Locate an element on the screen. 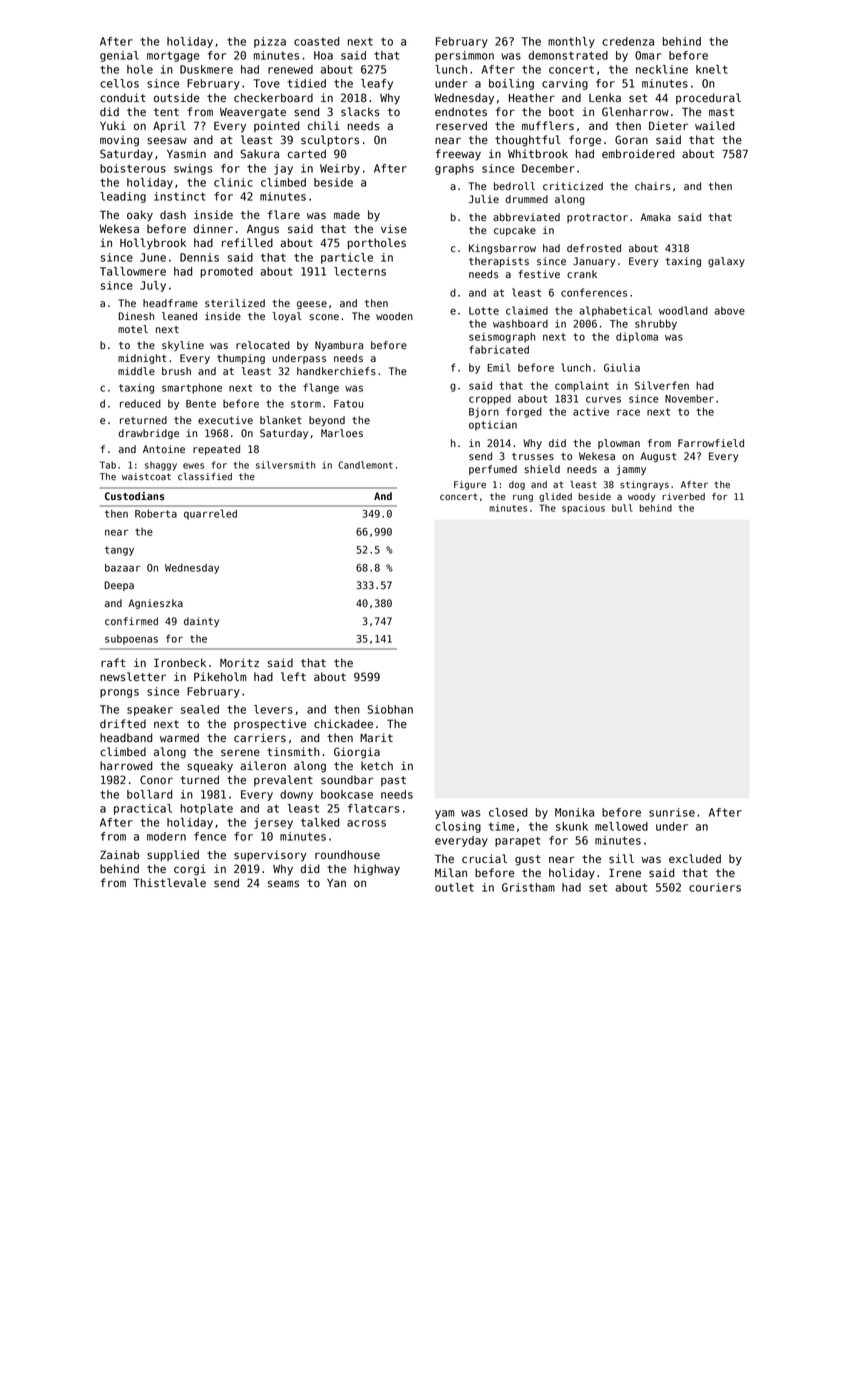 This screenshot has height=1400, width=849. woodland is located at coordinates (683, 310).
